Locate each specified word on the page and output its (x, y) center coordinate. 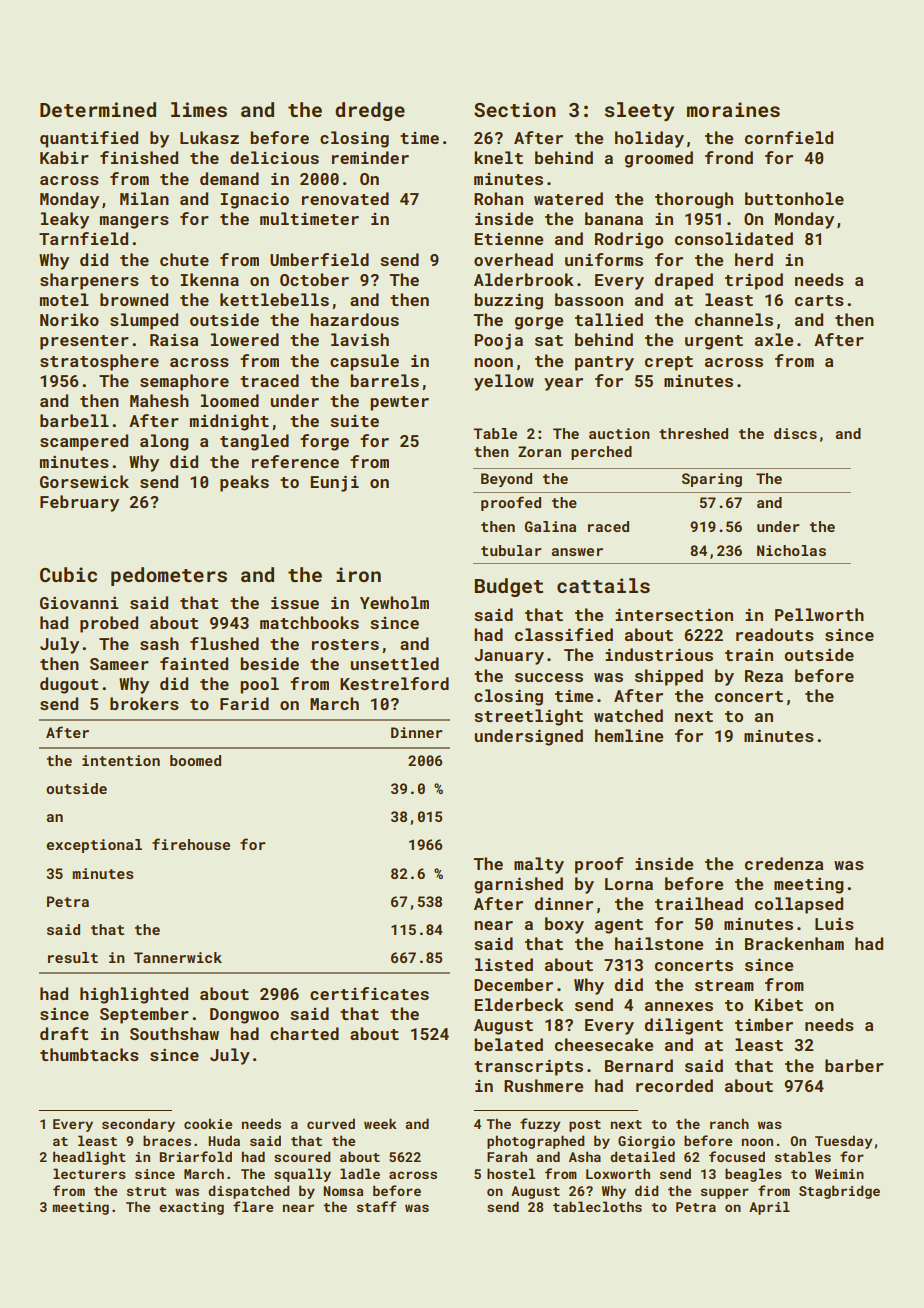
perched (601, 453)
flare (253, 1206)
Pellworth (819, 614)
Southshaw (174, 1033)
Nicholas (791, 550)
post (585, 1126)
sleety (639, 111)
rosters (345, 644)
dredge (370, 111)
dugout (69, 685)
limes (199, 109)
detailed (642, 1156)
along (164, 442)
